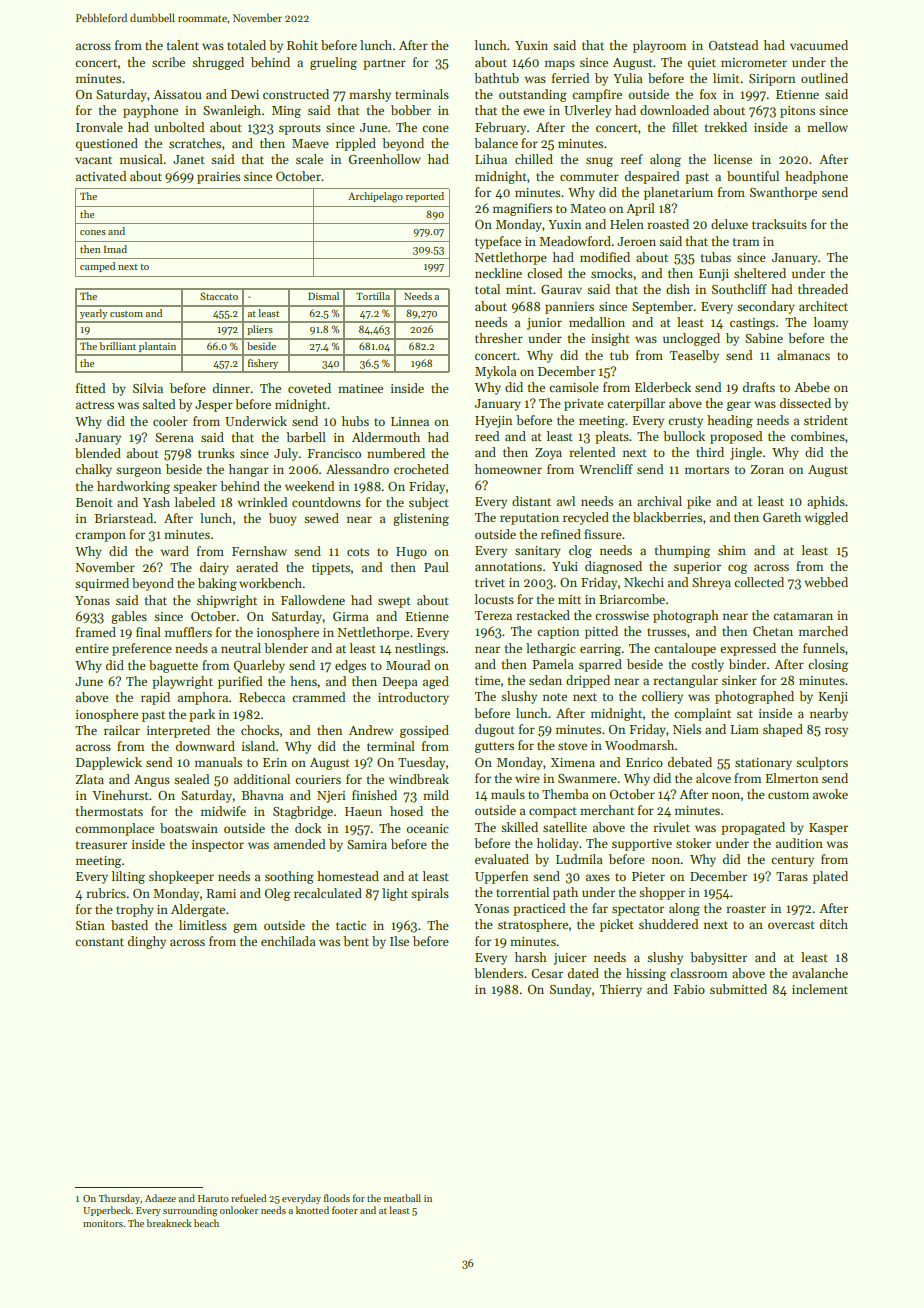 The image size is (924, 1308). I want to click on Archipelago, so click(375, 197).
